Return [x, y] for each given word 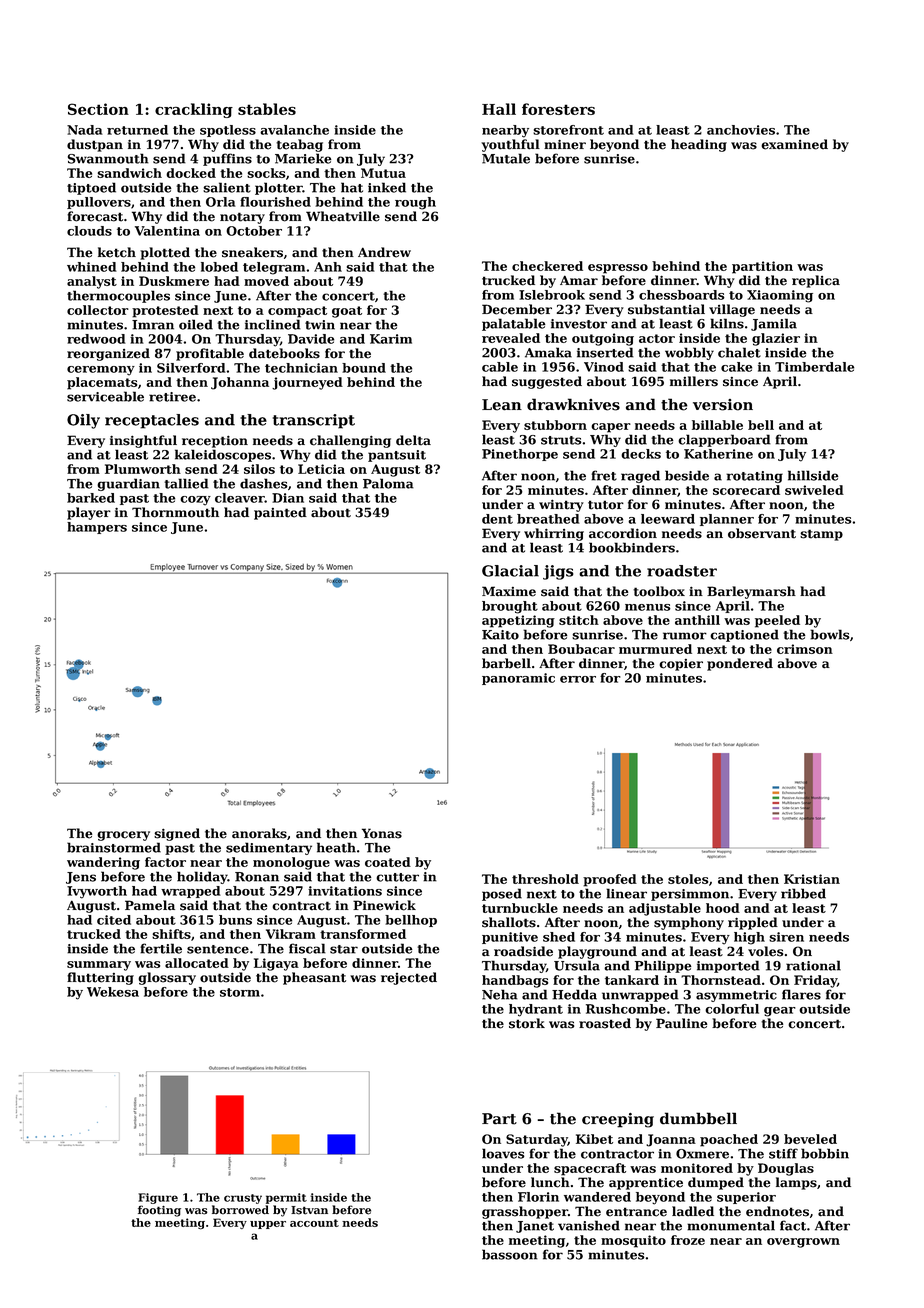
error [578, 679]
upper [268, 1225]
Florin [538, 1197]
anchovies [741, 130]
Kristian [812, 879]
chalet [739, 352]
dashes [264, 483]
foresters [558, 109]
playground [597, 952]
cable [500, 367]
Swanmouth [108, 158]
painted [280, 513]
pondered [740, 664]
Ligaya [276, 964]
